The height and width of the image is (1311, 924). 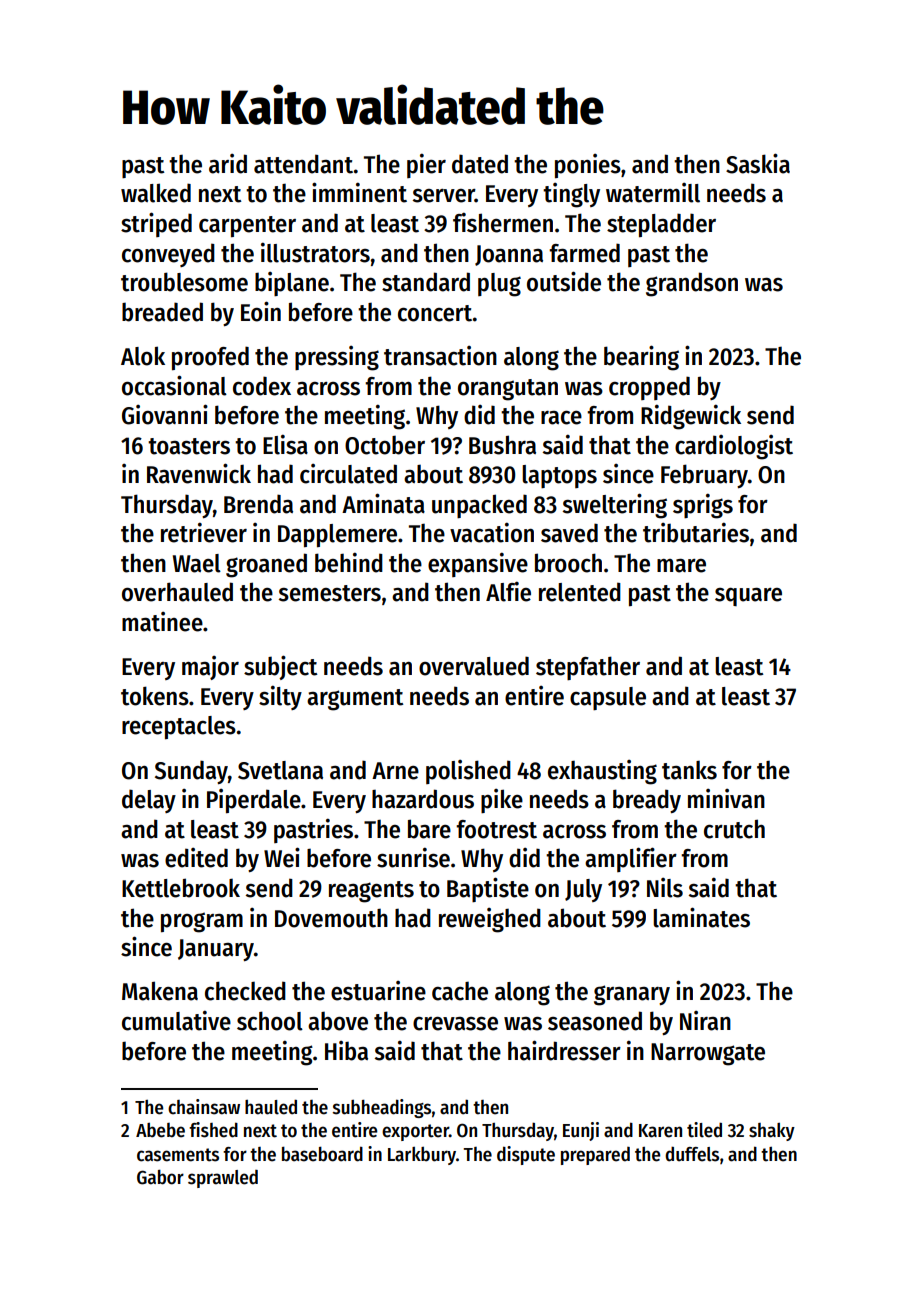 I want to click on casements, so click(x=178, y=1155).
